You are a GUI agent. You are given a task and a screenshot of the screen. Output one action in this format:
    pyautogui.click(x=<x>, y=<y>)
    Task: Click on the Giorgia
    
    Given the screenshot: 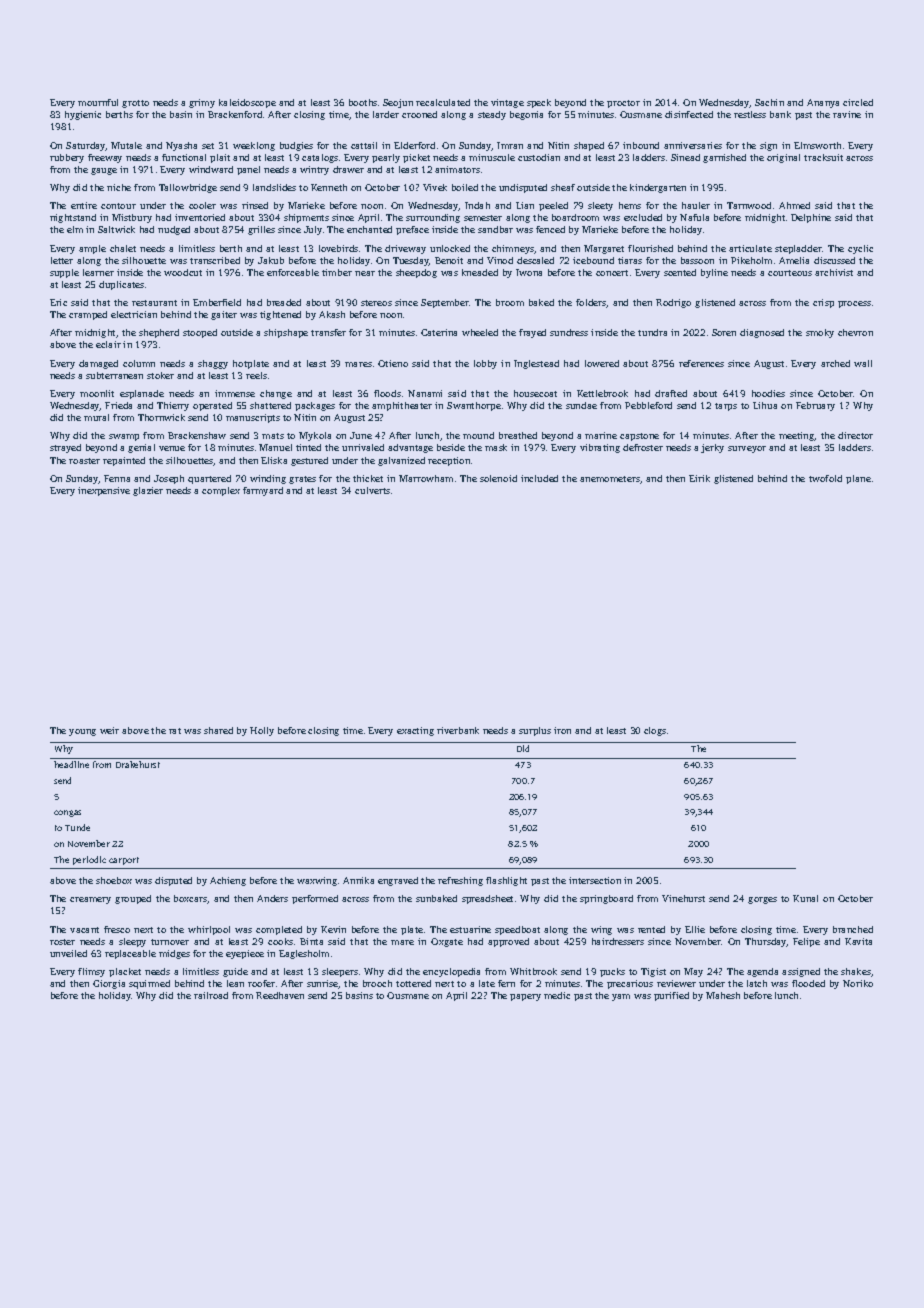 What is the action you would take?
    pyautogui.click(x=109, y=984)
